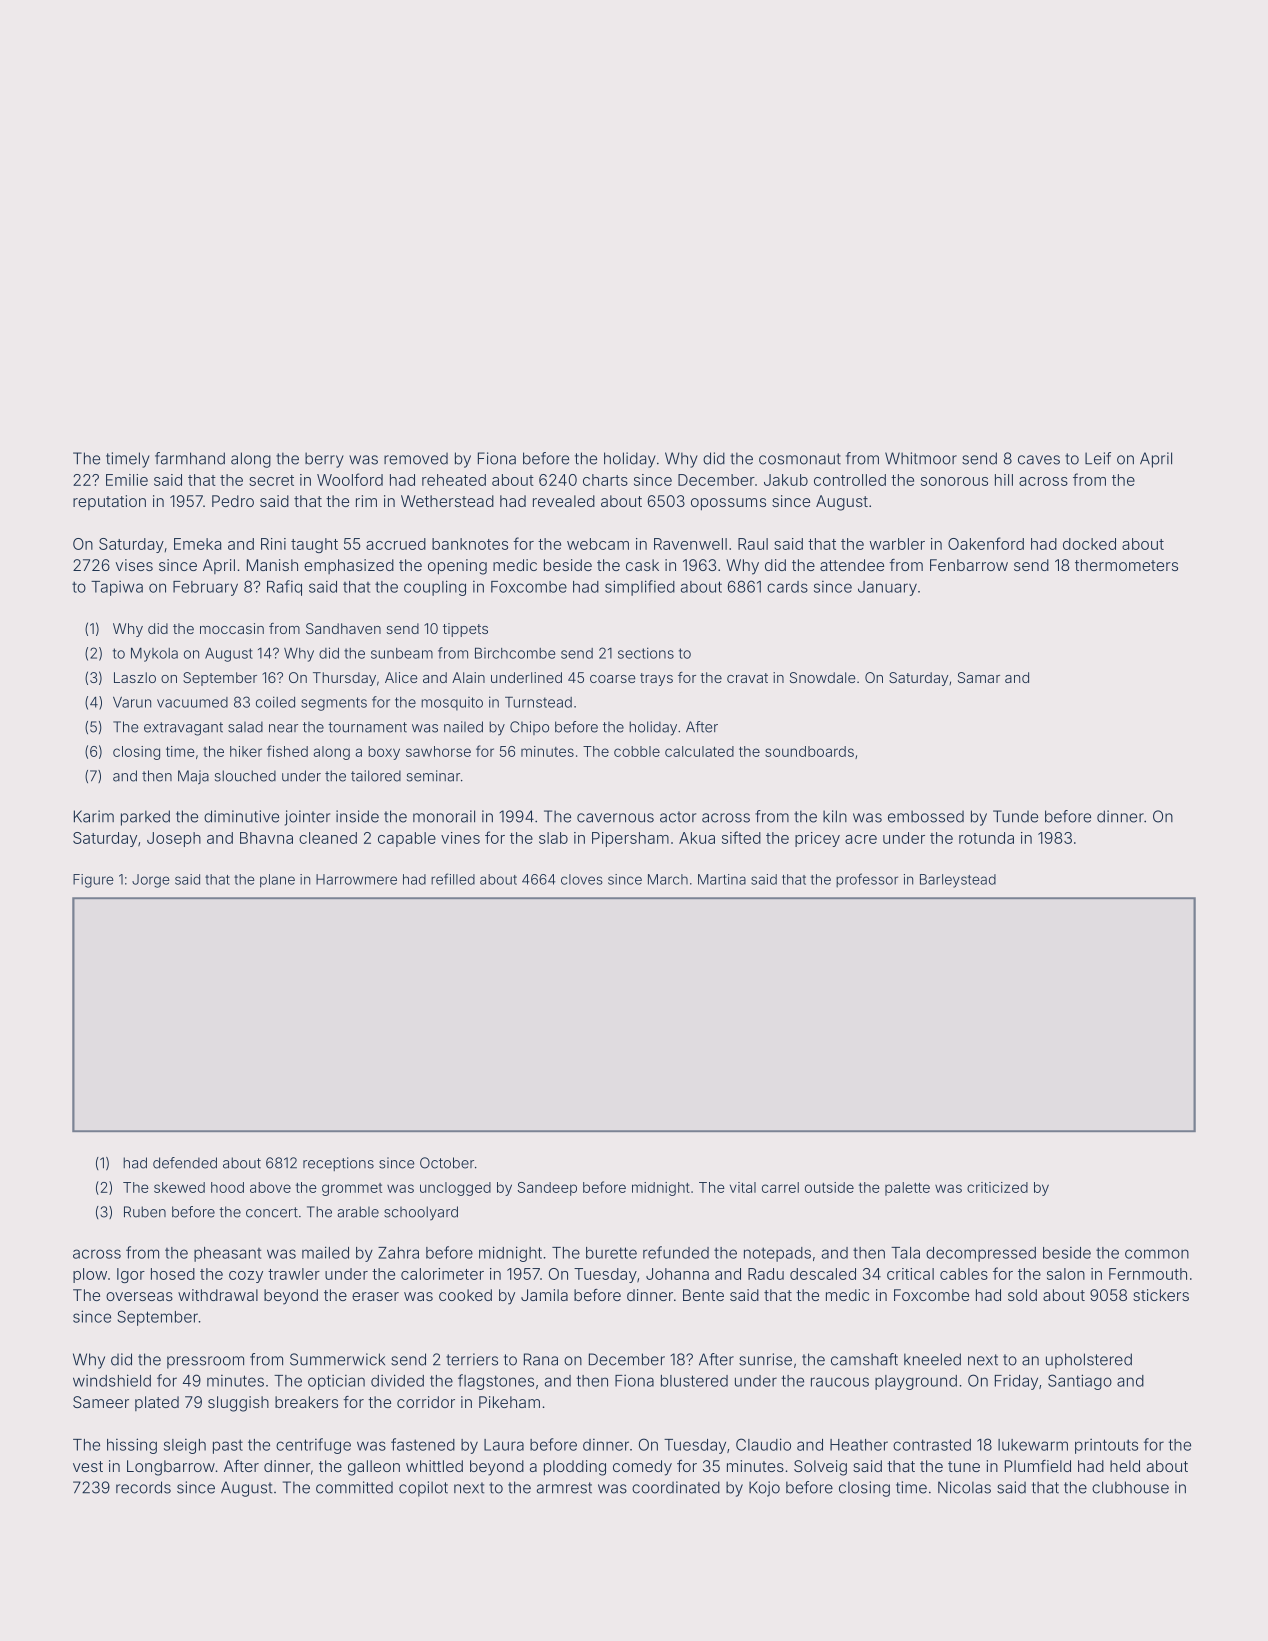 The width and height of the page is (1268, 1641). Describe the element at coordinates (350, 479) in the page. I see `Woolford` at that location.
